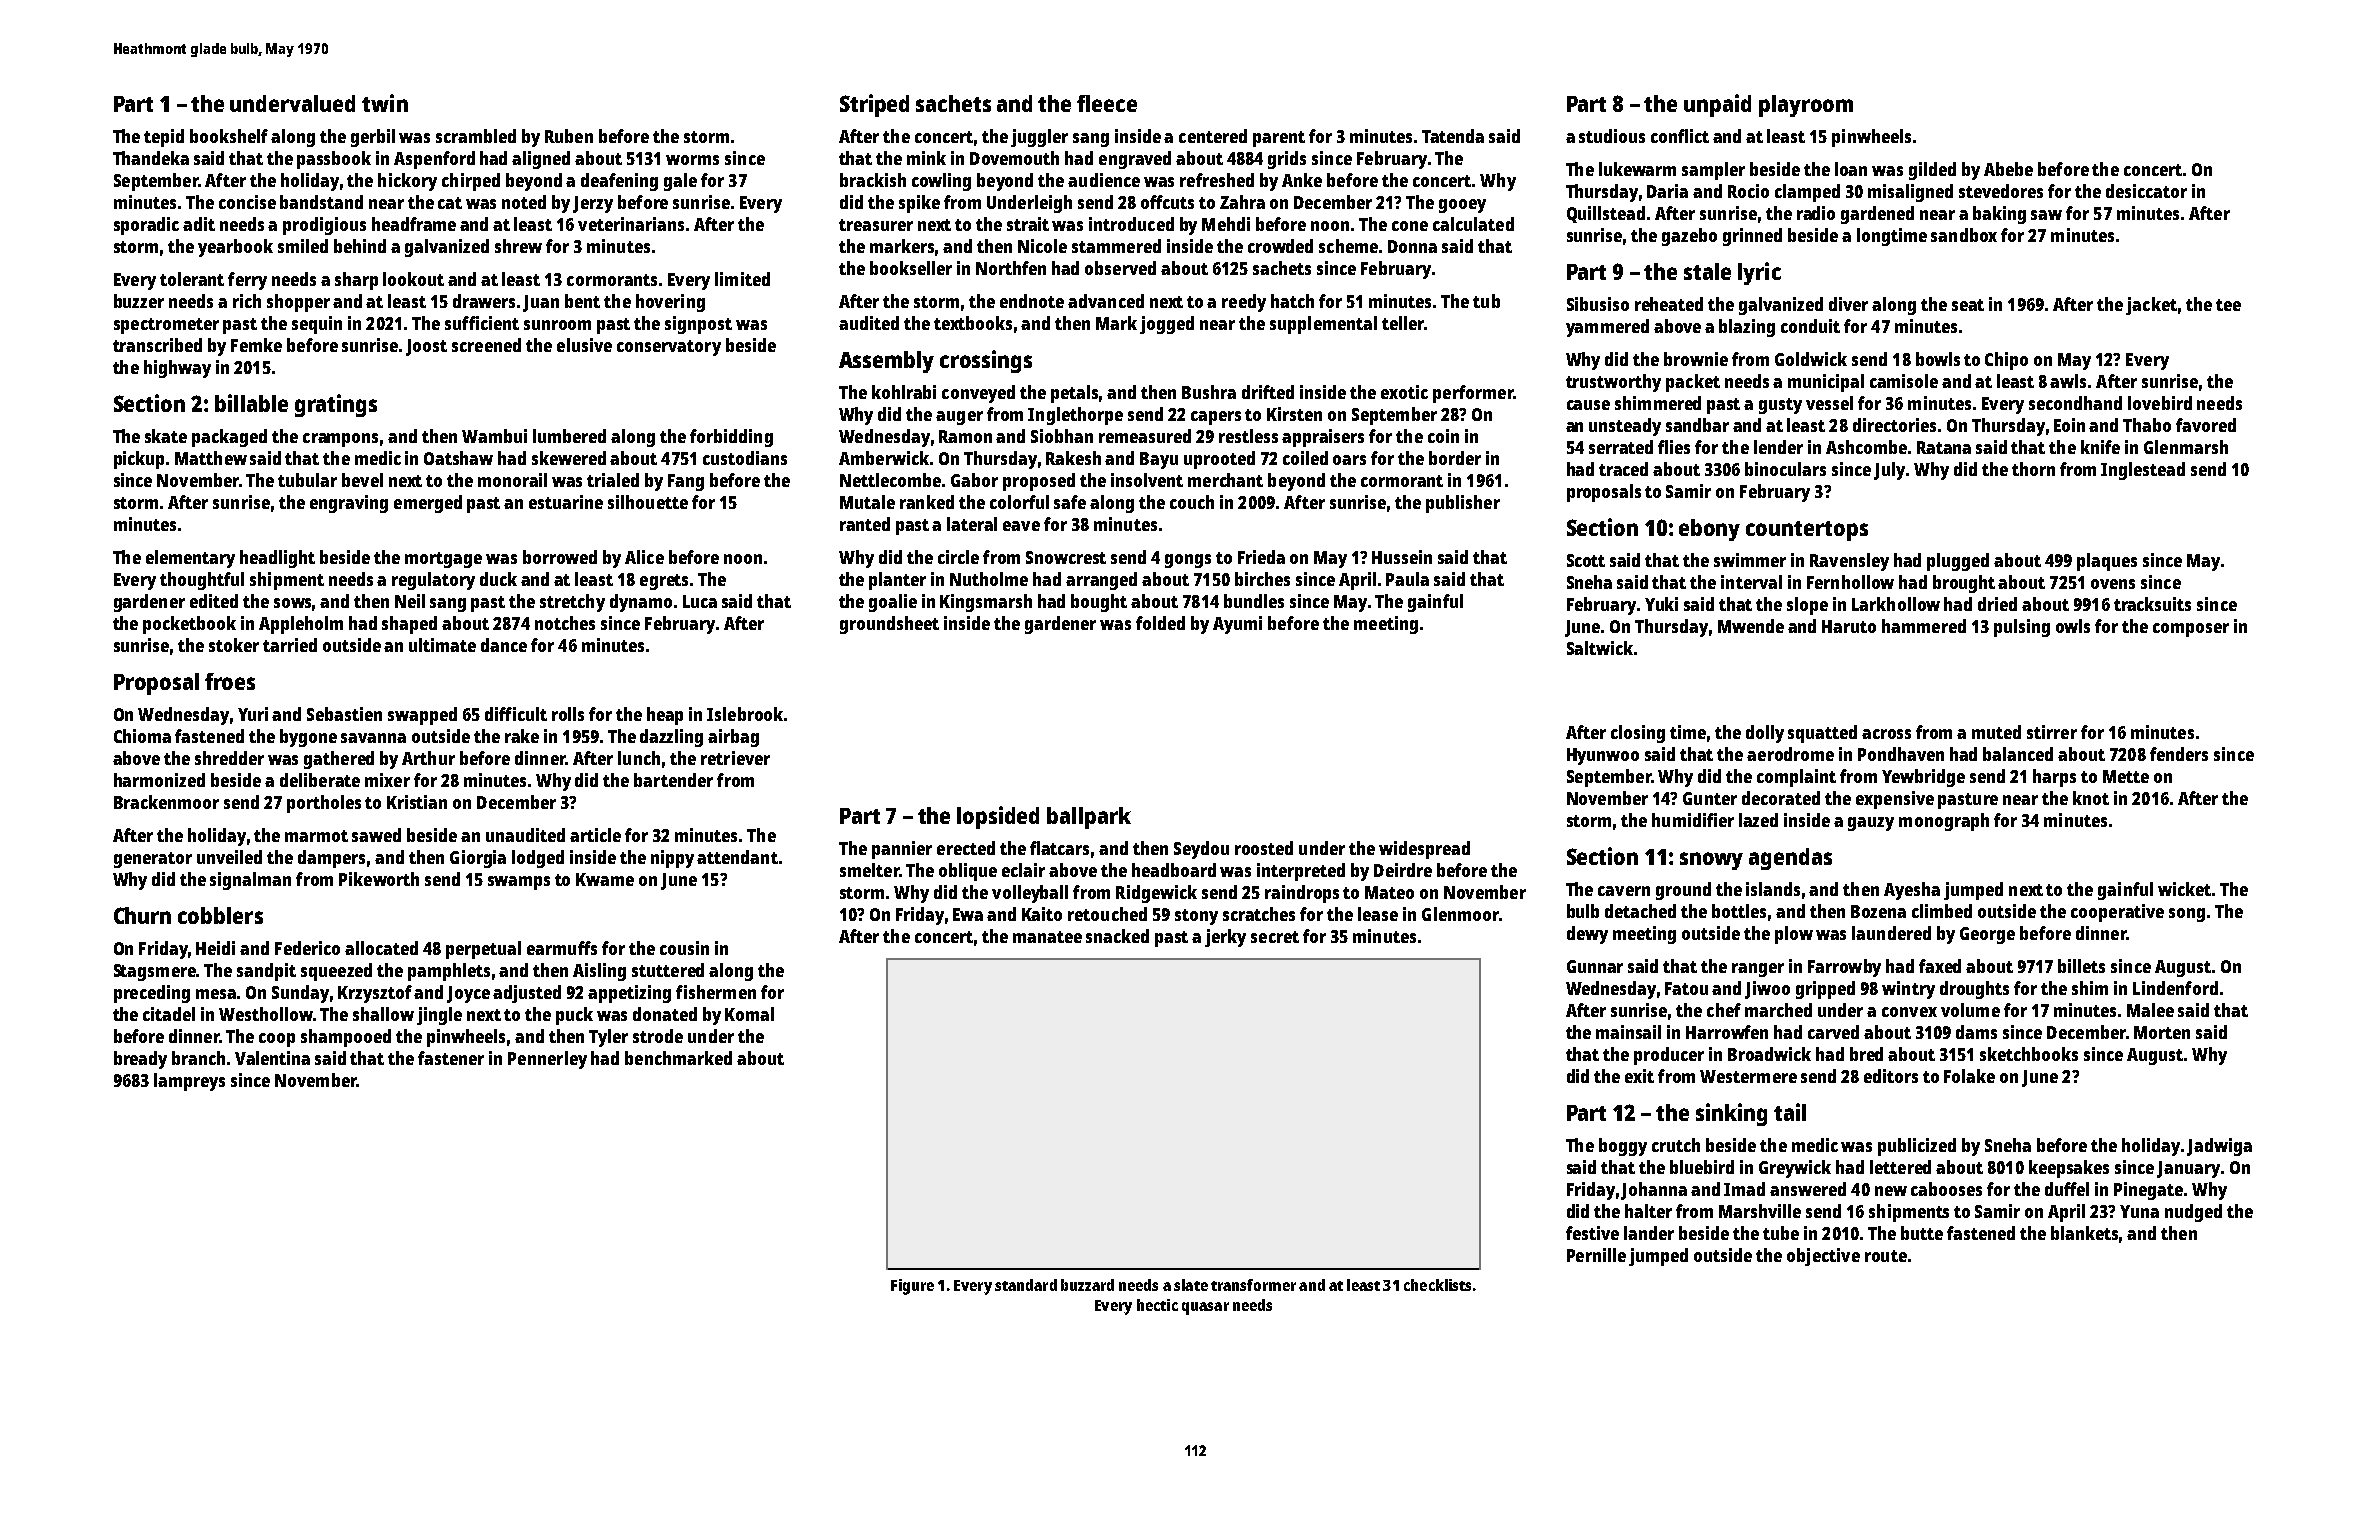  I want to click on twin, so click(385, 103).
